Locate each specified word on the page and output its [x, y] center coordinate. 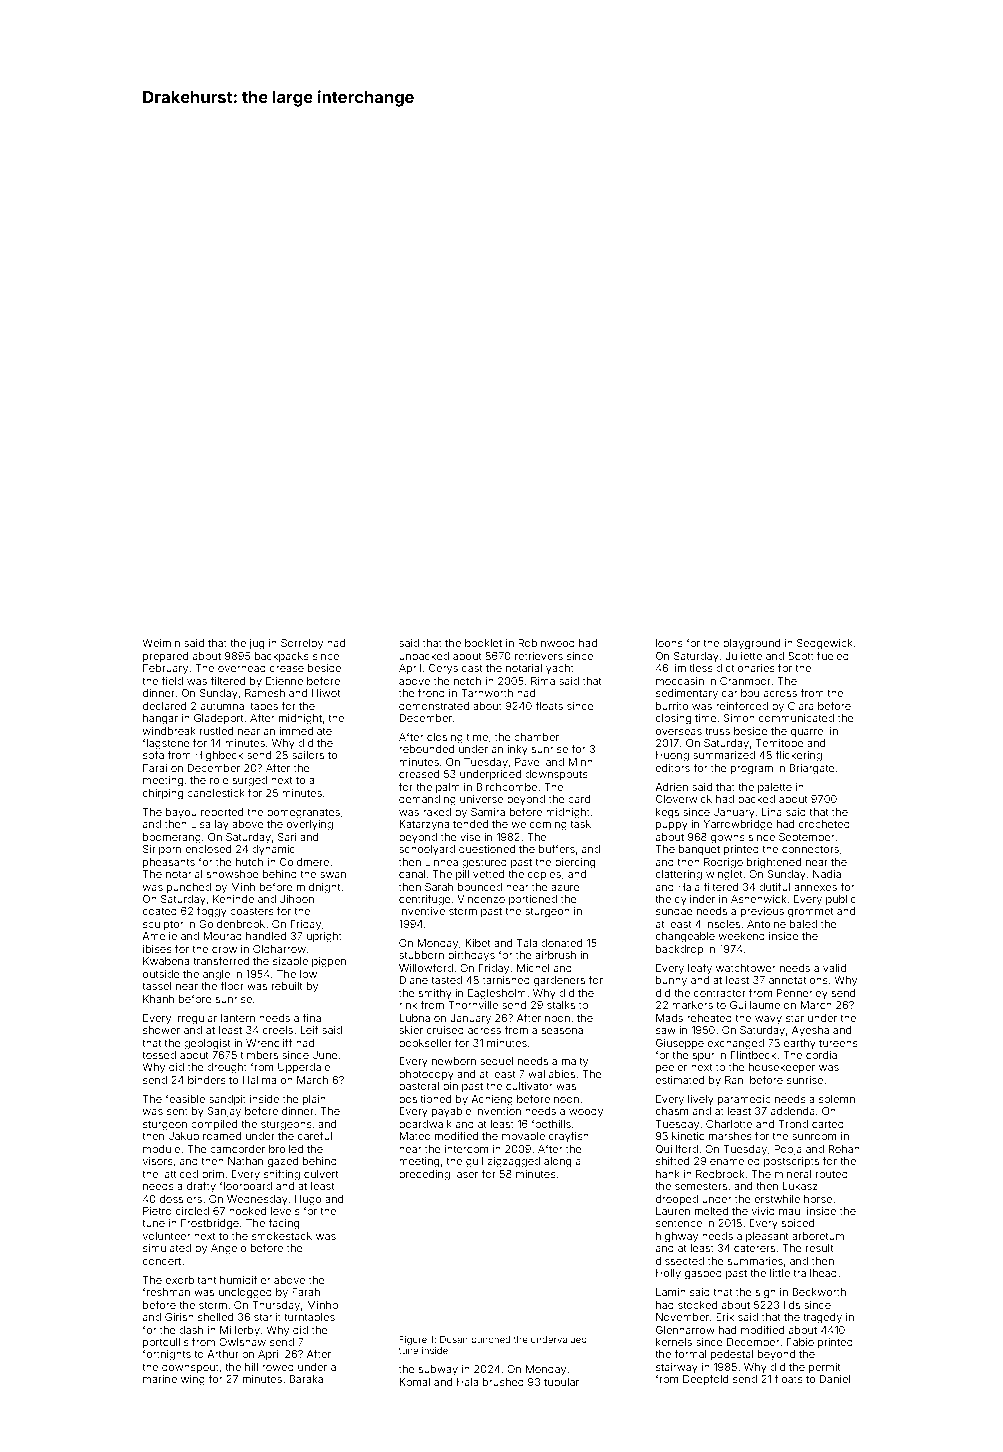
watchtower [746, 968]
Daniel [835, 1379]
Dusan [454, 1339]
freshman [166, 1291]
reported [222, 813]
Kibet [478, 943]
